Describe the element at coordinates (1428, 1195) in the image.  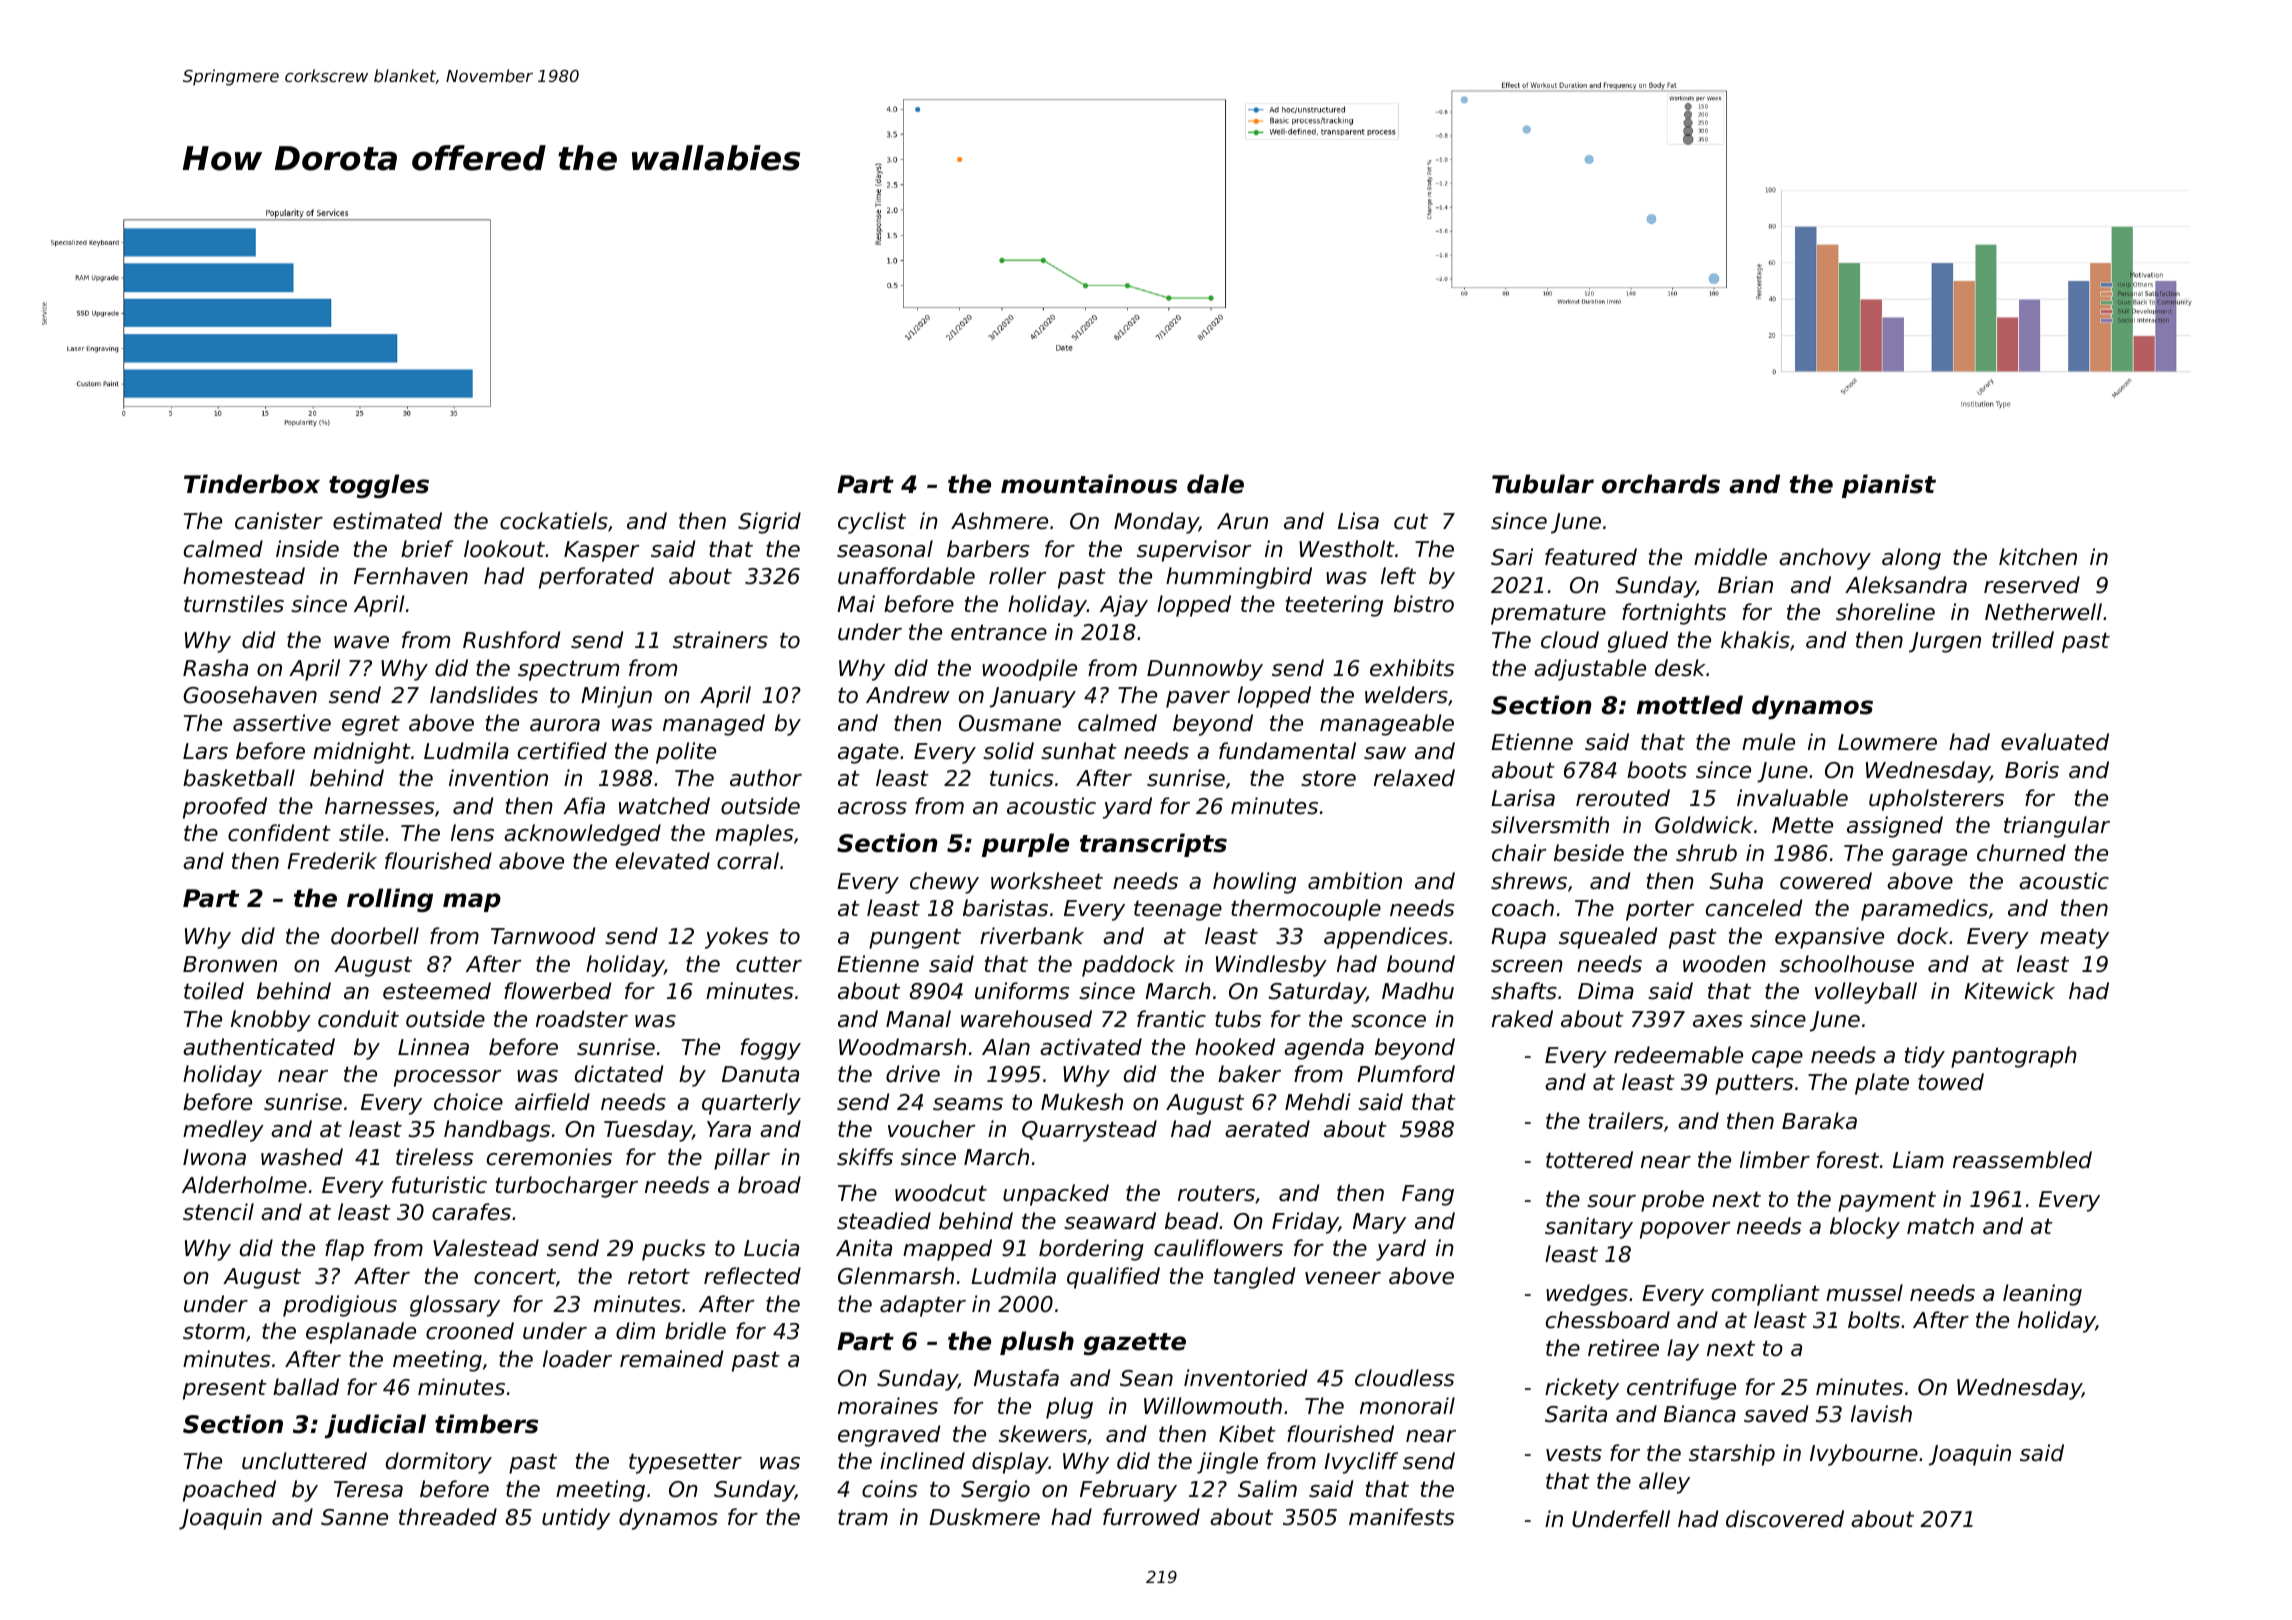
I see `Fang` at that location.
